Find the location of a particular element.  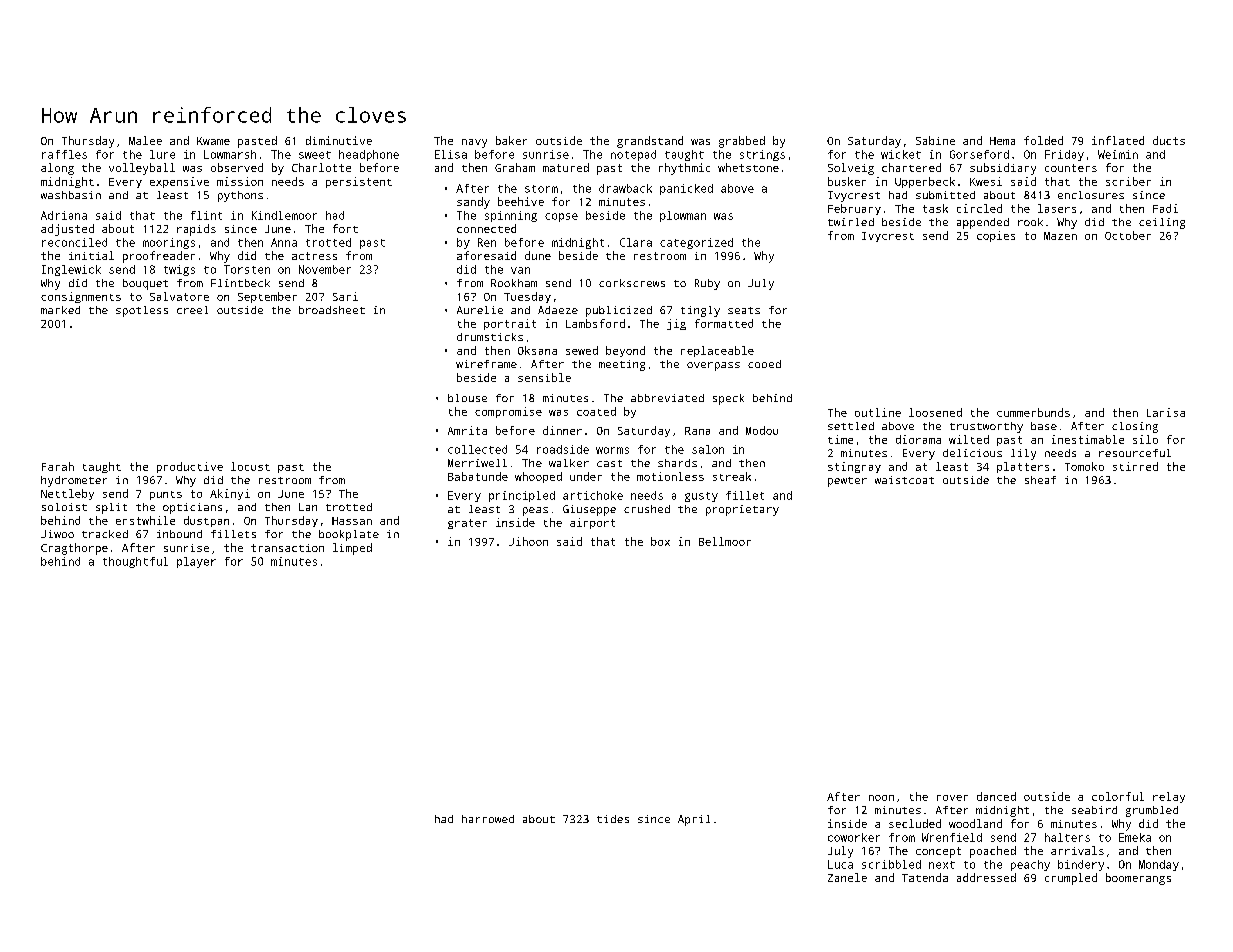

copse is located at coordinates (561, 217).
